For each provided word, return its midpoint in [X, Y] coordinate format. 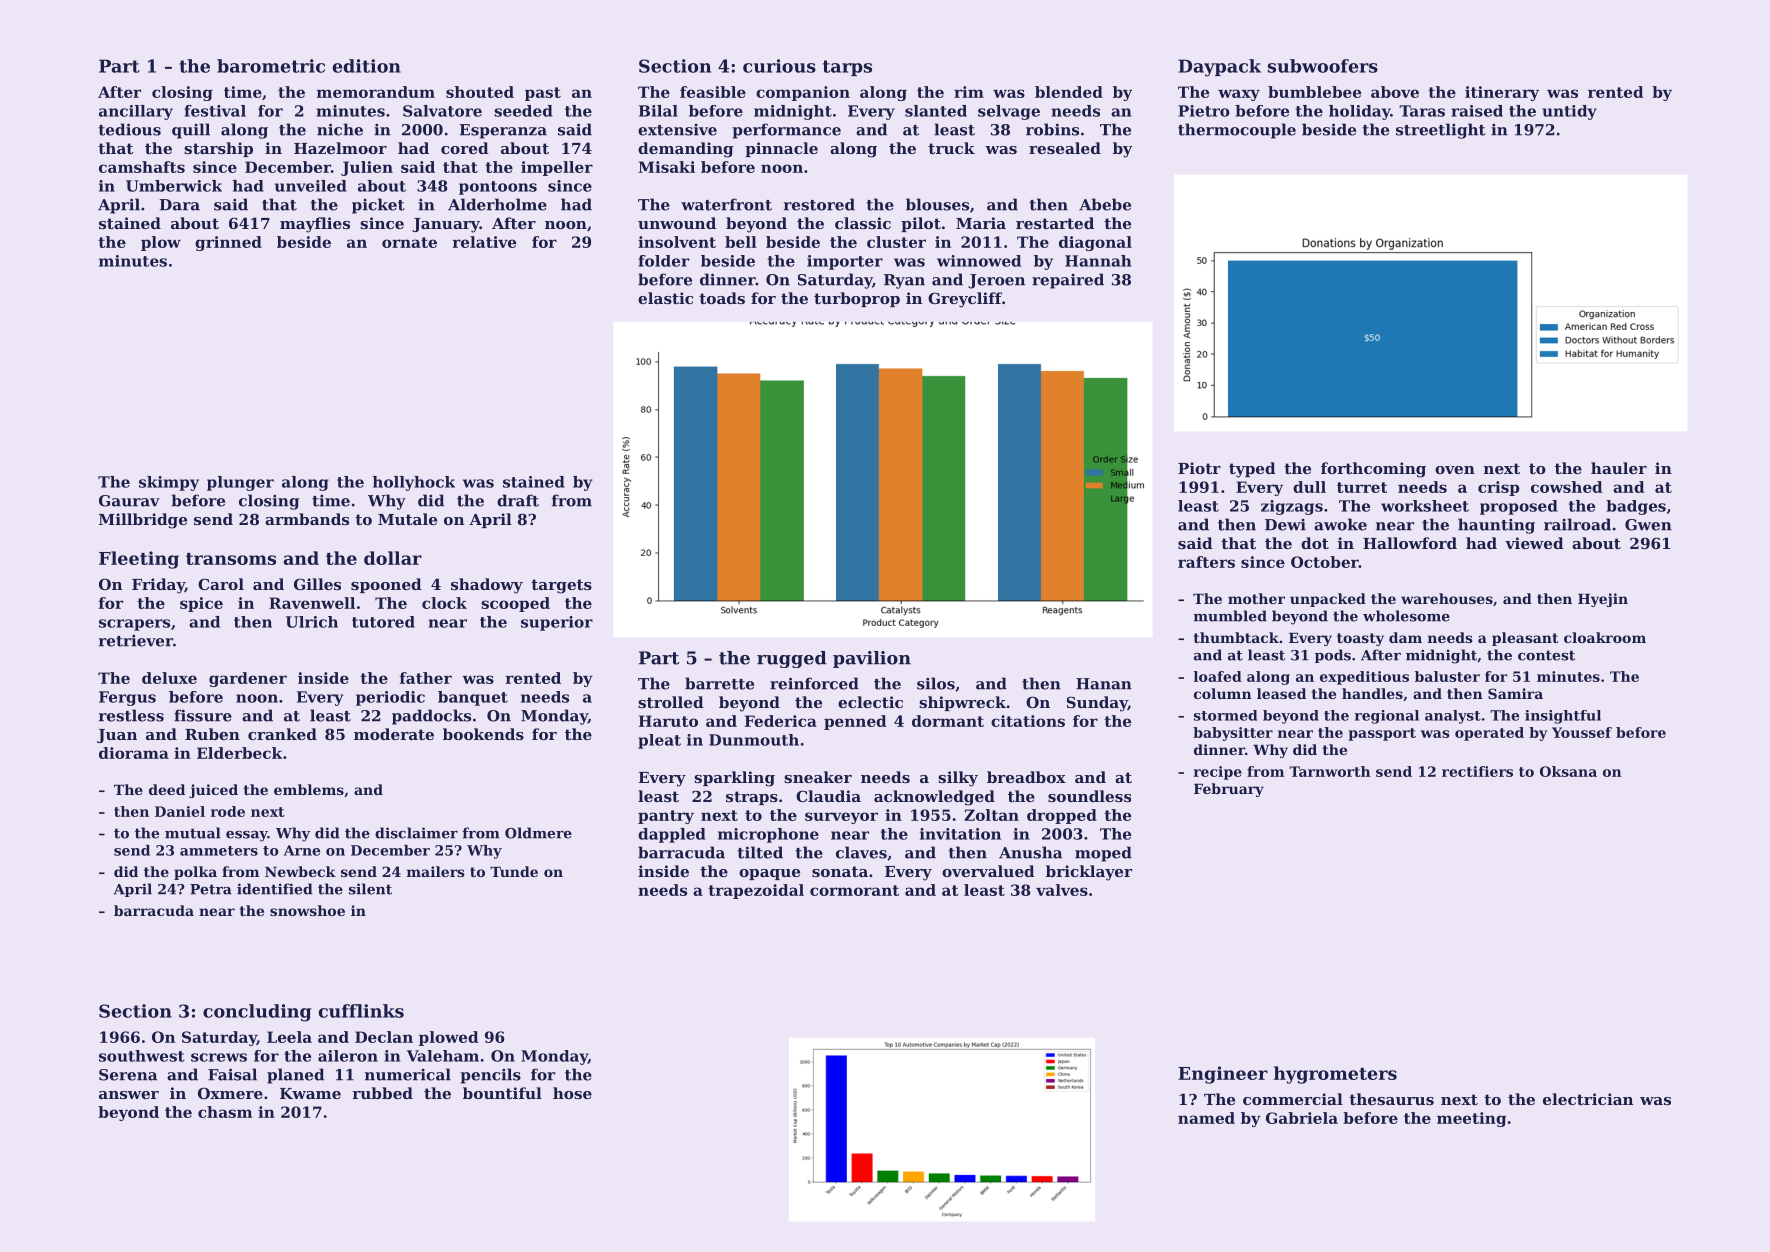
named [1206, 1118]
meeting [1471, 1119]
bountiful [502, 1093]
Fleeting [139, 560]
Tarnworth [1330, 771]
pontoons [498, 188]
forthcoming [1373, 470]
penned [855, 722]
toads [722, 298]
